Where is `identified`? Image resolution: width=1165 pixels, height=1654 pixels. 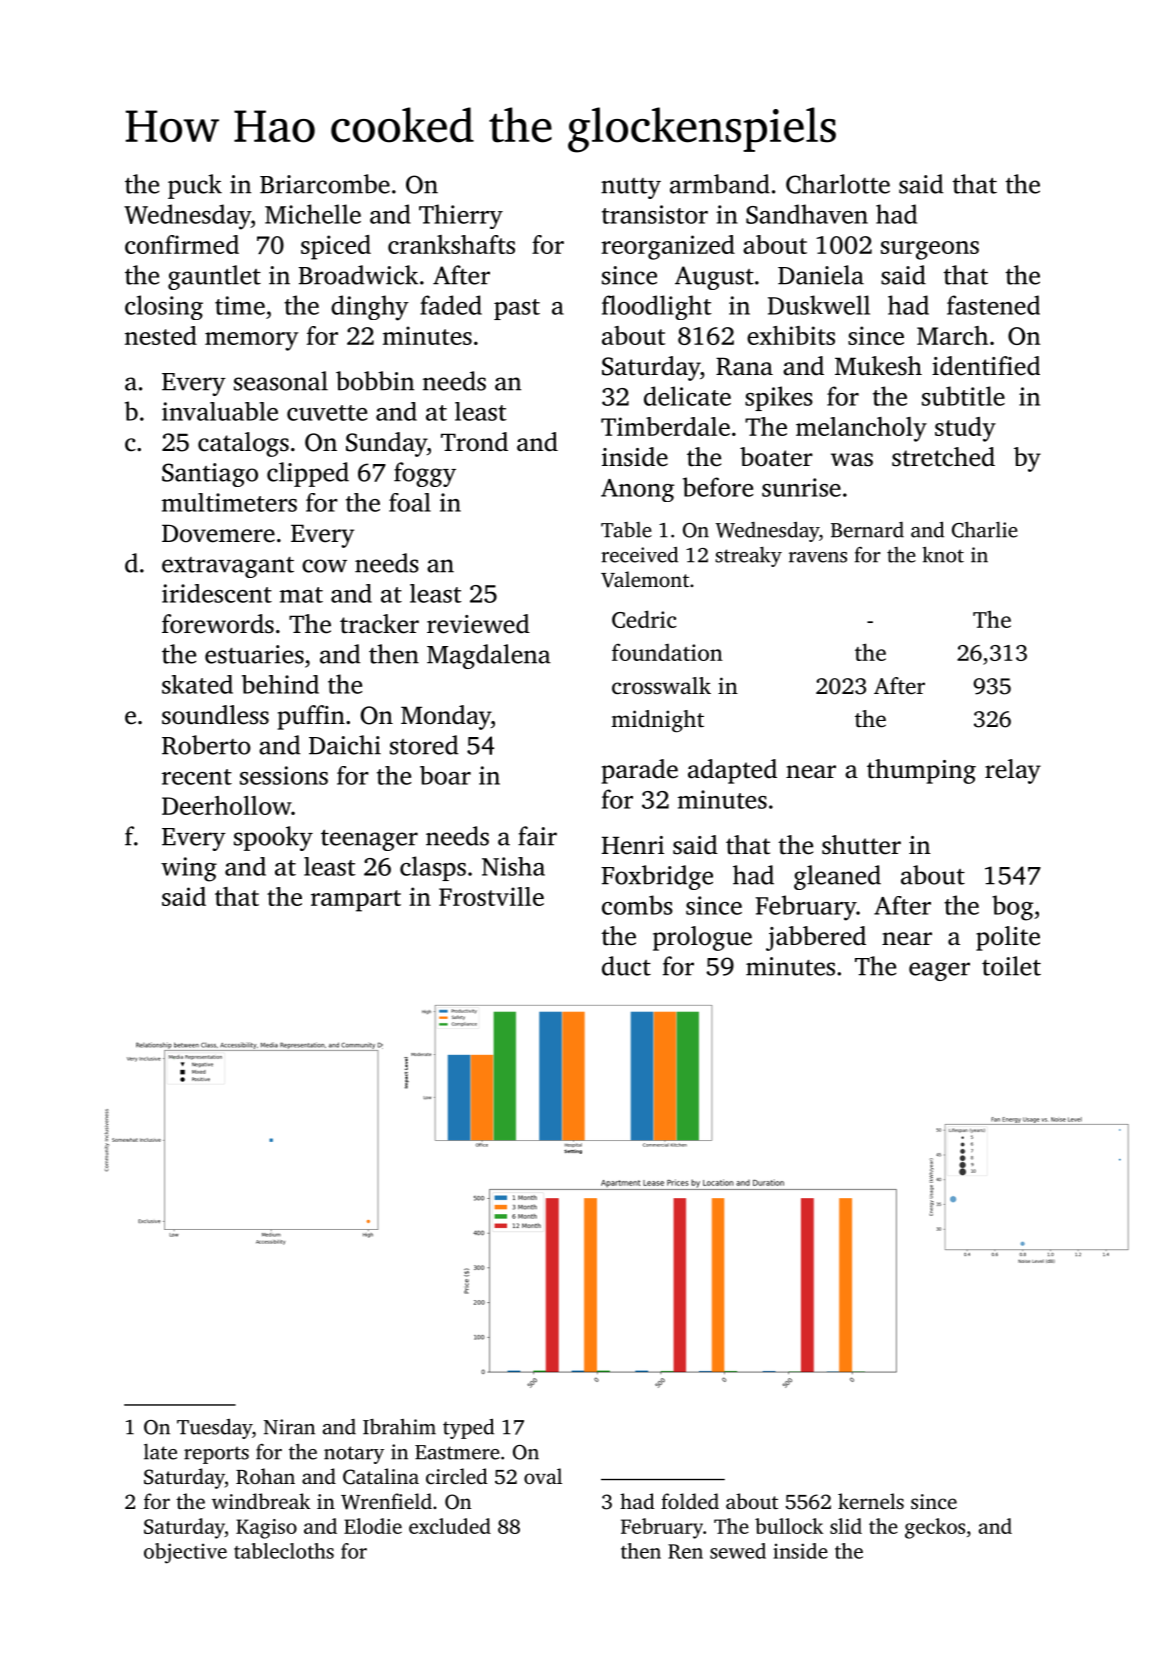
identified is located at coordinates (986, 366).
